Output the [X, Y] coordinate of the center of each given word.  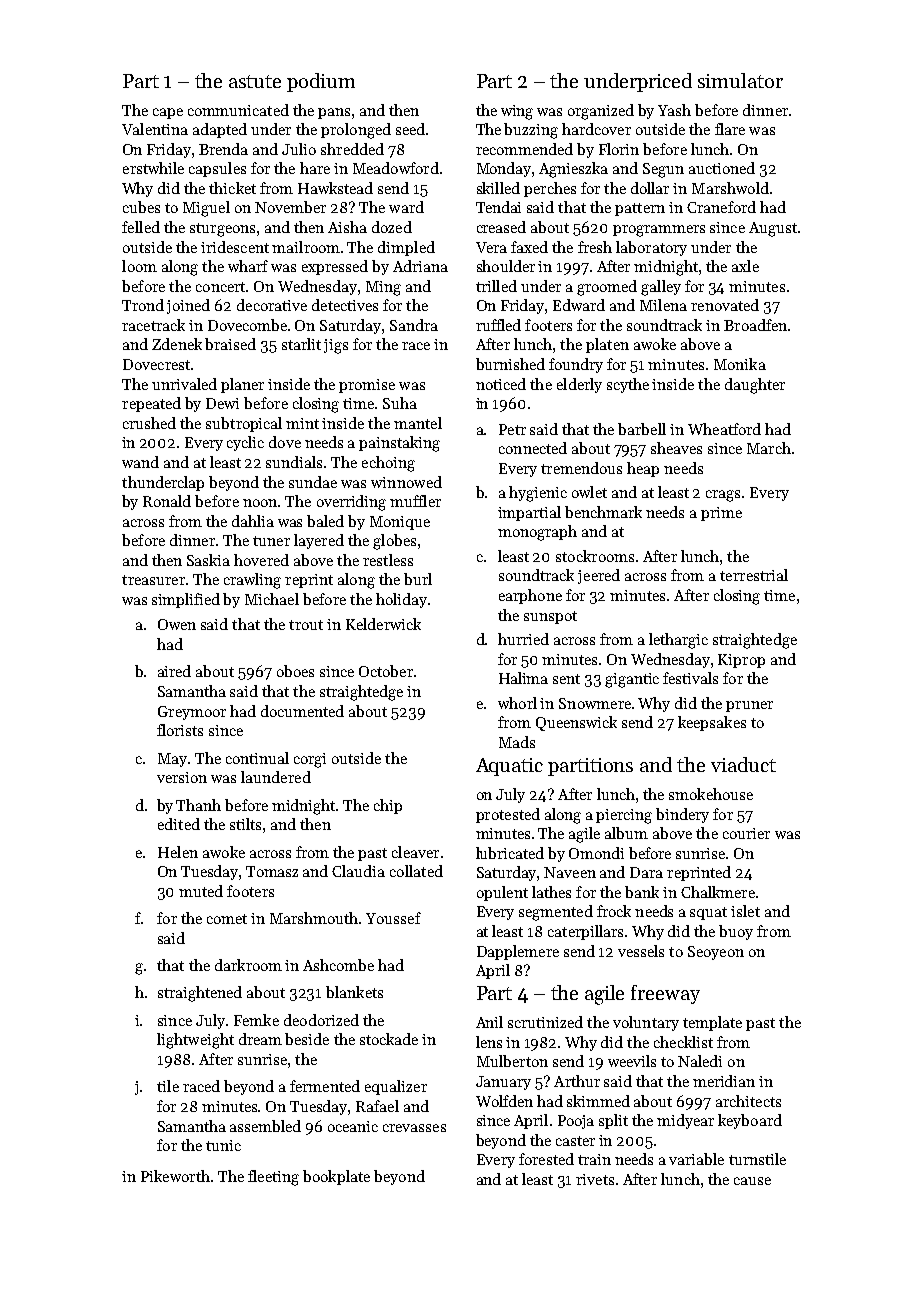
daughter [755, 386]
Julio [299, 149]
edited [179, 824]
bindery [682, 815]
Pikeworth [175, 1176]
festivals [690, 678]
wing [517, 112]
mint [302, 423]
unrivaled [184, 384]
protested [508, 815]
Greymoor [192, 713]
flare [730, 129]
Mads [517, 742]
